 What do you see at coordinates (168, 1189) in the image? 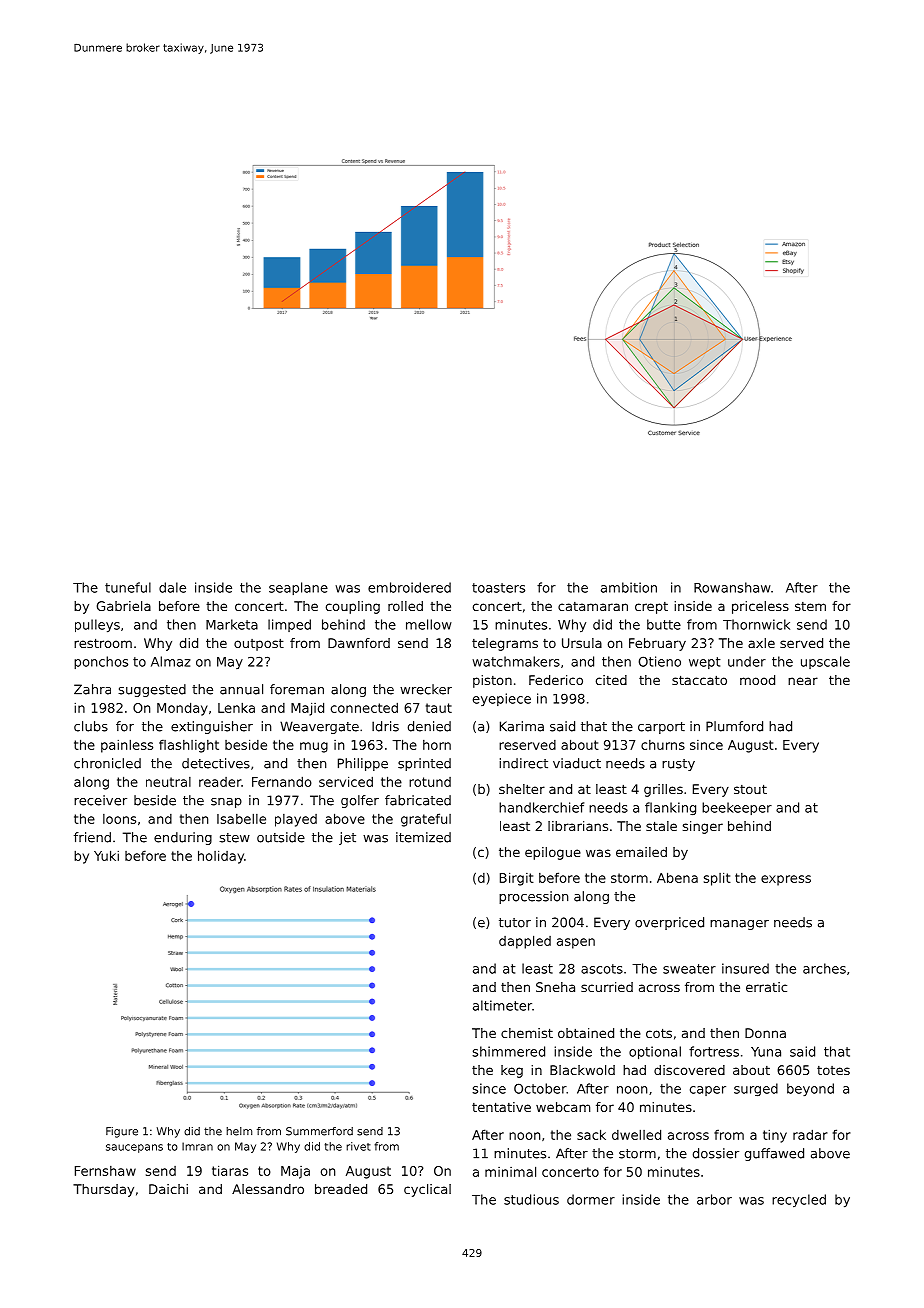
I see `Daichi` at bounding box center [168, 1189].
